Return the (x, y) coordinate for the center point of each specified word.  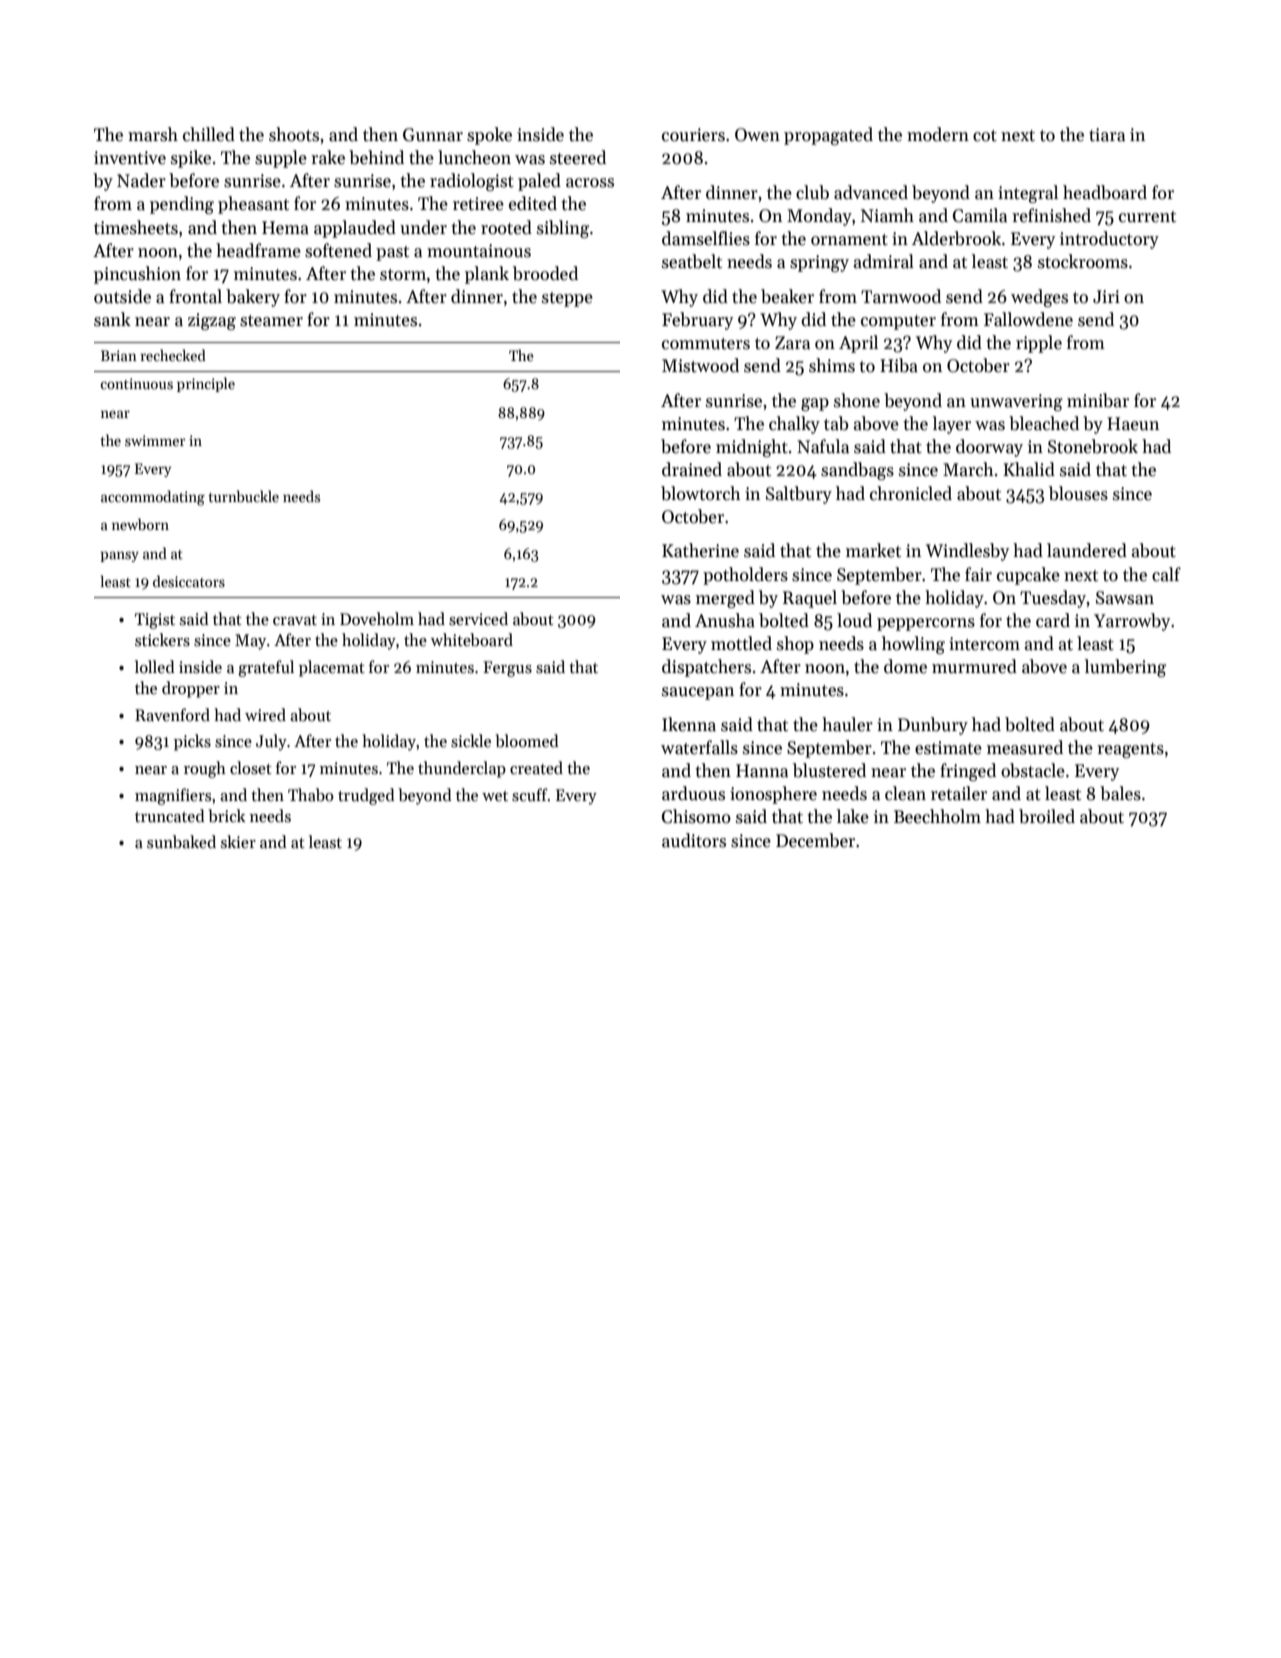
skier (238, 841)
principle (206, 384)
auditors (694, 840)
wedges (1039, 298)
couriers (693, 135)
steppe (567, 299)
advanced (871, 192)
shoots (294, 134)
